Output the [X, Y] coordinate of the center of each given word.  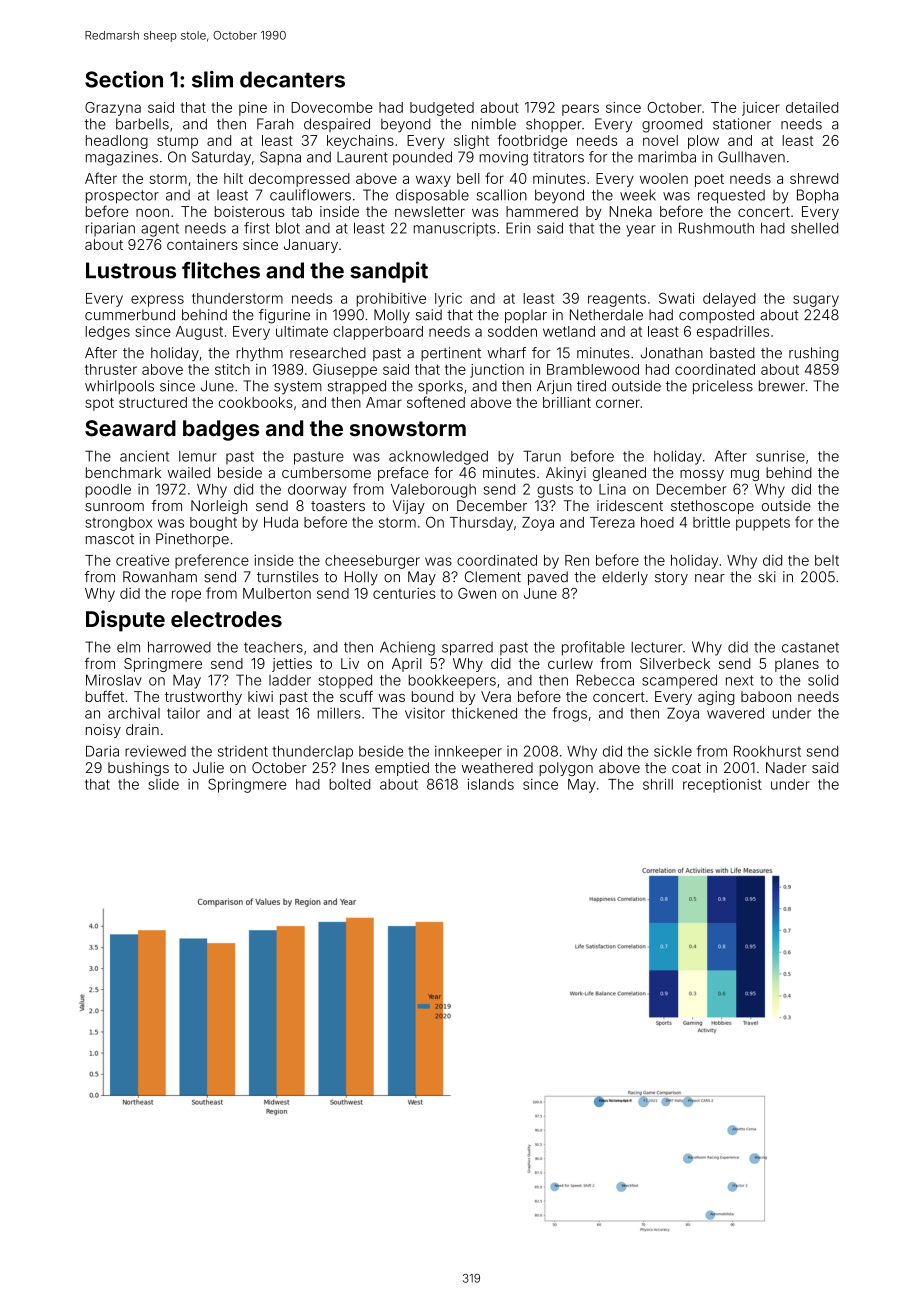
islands [491, 784]
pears [580, 110]
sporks [440, 387]
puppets [763, 524]
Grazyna [113, 109]
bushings [138, 769]
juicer [761, 109]
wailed [189, 472]
